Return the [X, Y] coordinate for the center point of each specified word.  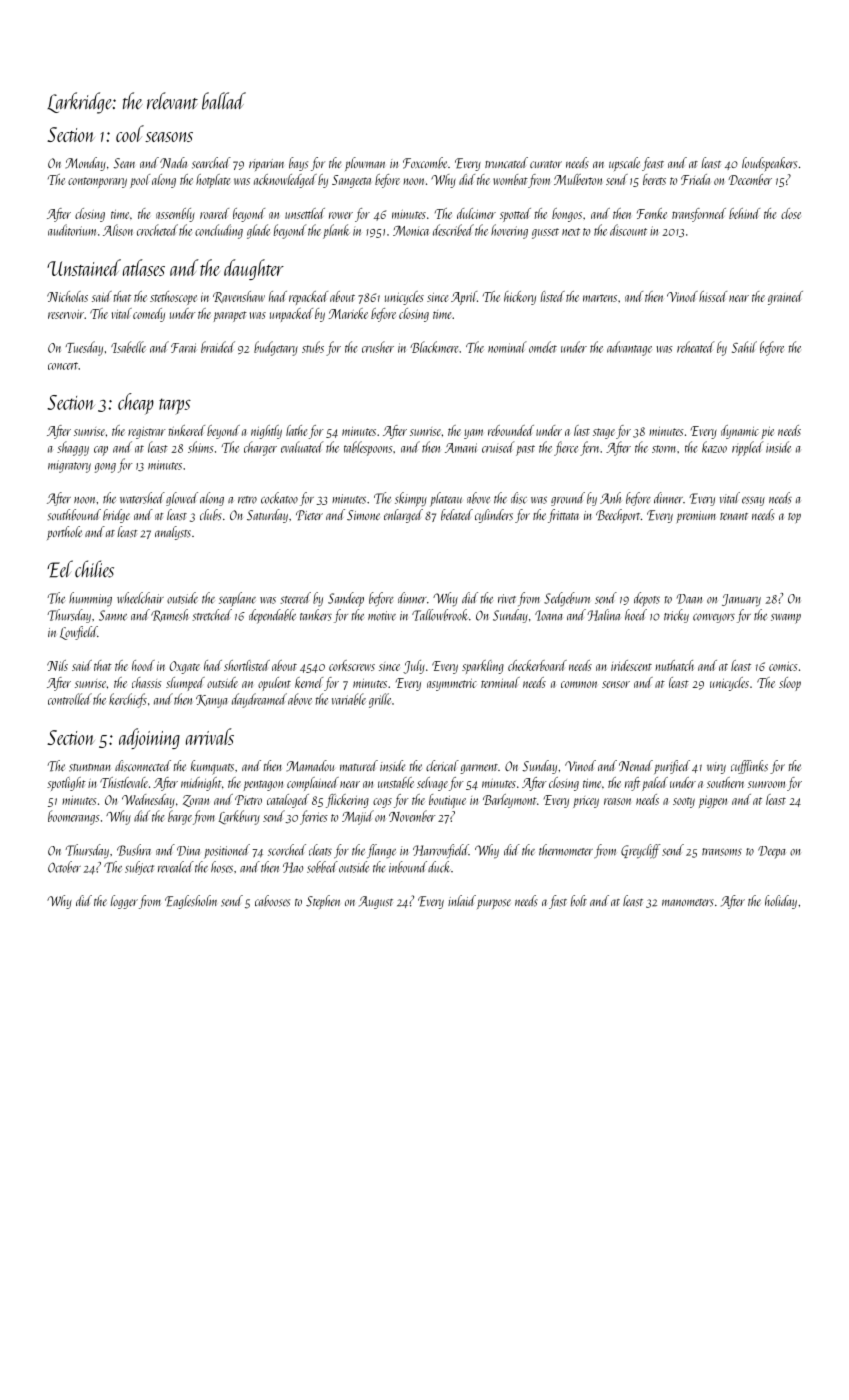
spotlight [66, 784]
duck [439, 867]
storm [664, 449]
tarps [175, 406]
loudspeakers [769, 164]
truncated [506, 162]
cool [130, 133]
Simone [363, 515]
